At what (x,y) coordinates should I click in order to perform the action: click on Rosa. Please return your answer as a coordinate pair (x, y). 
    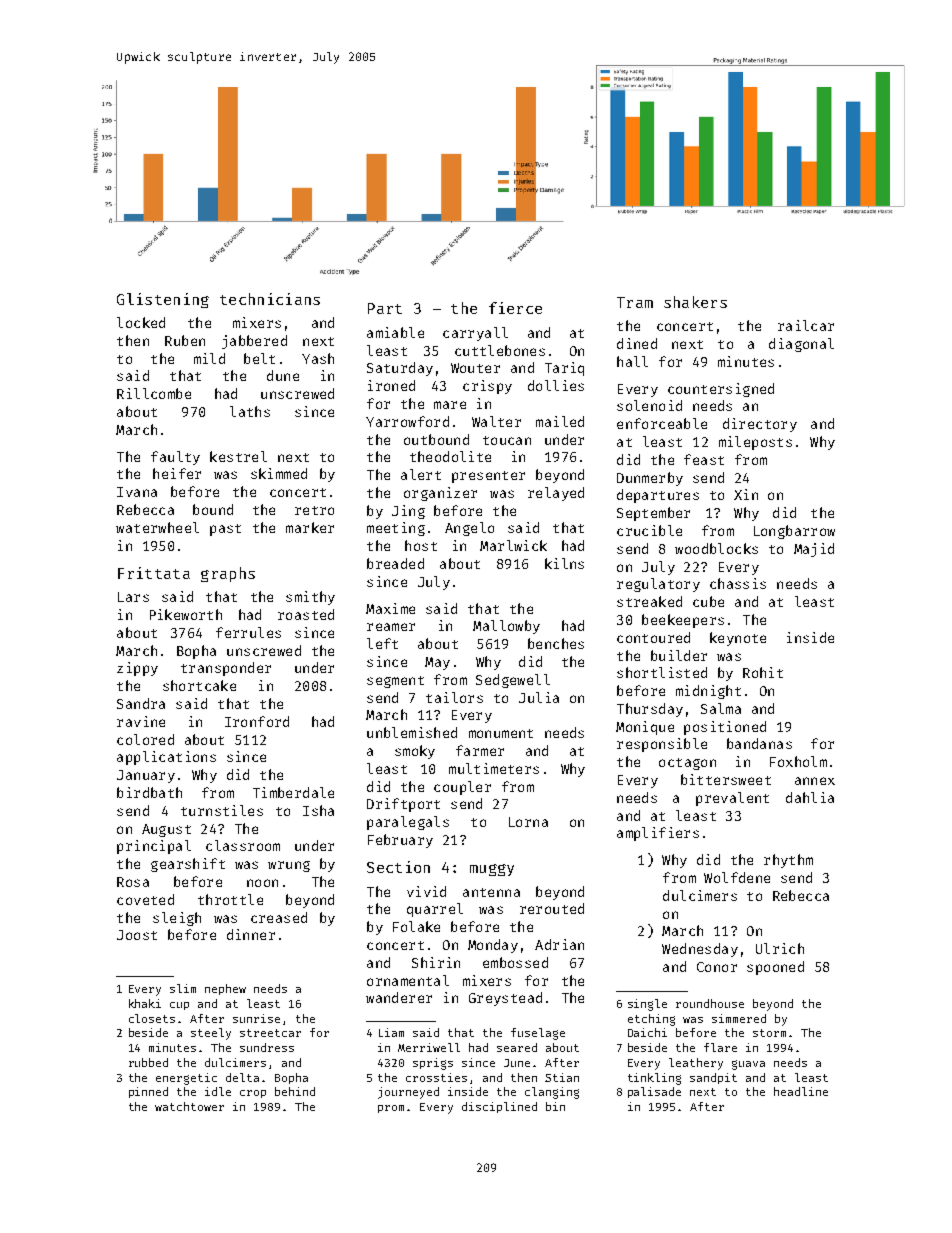
    Looking at the image, I should click on (133, 882).
